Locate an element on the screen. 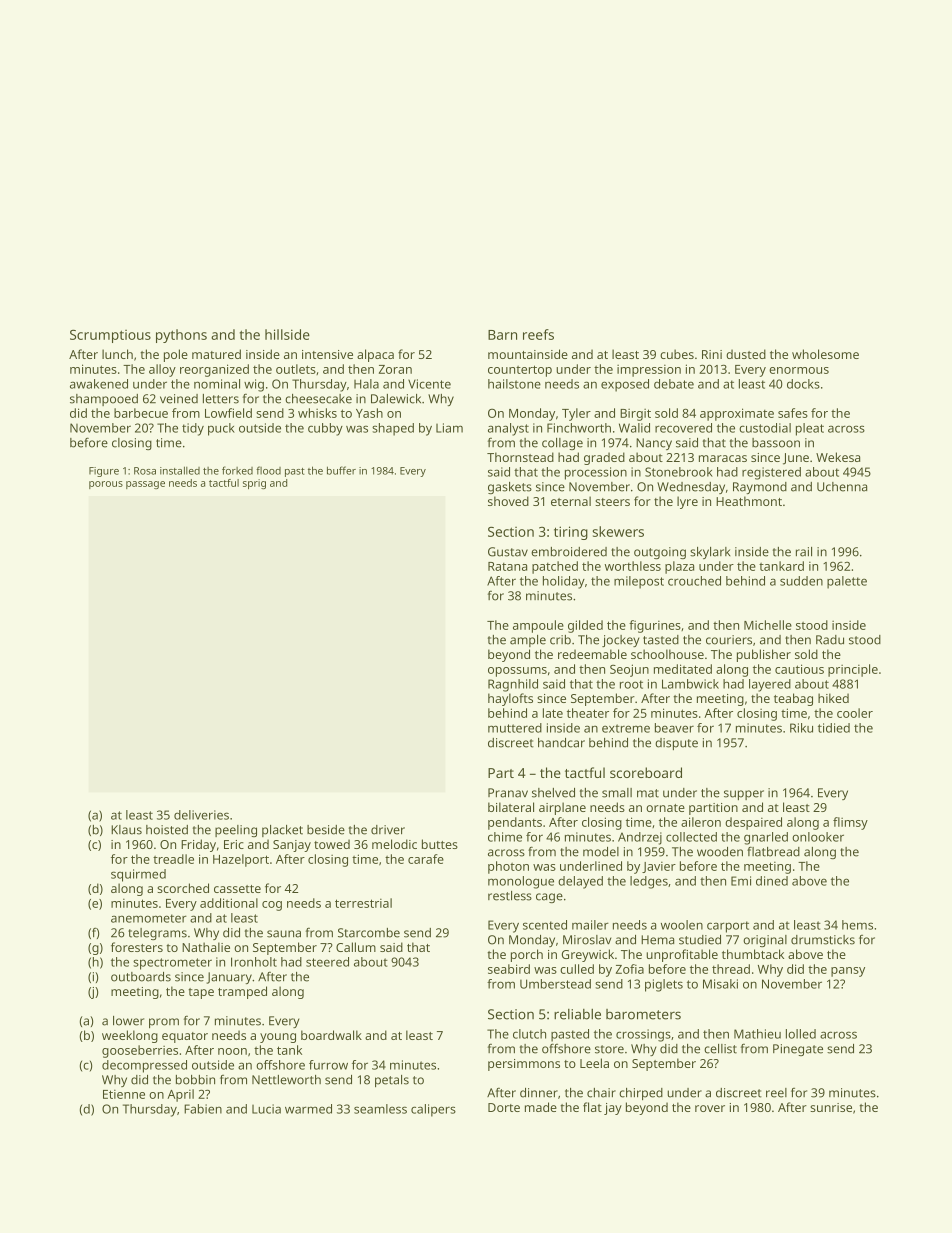 The height and width of the screenshot is (1233, 952). palette is located at coordinates (847, 582).
